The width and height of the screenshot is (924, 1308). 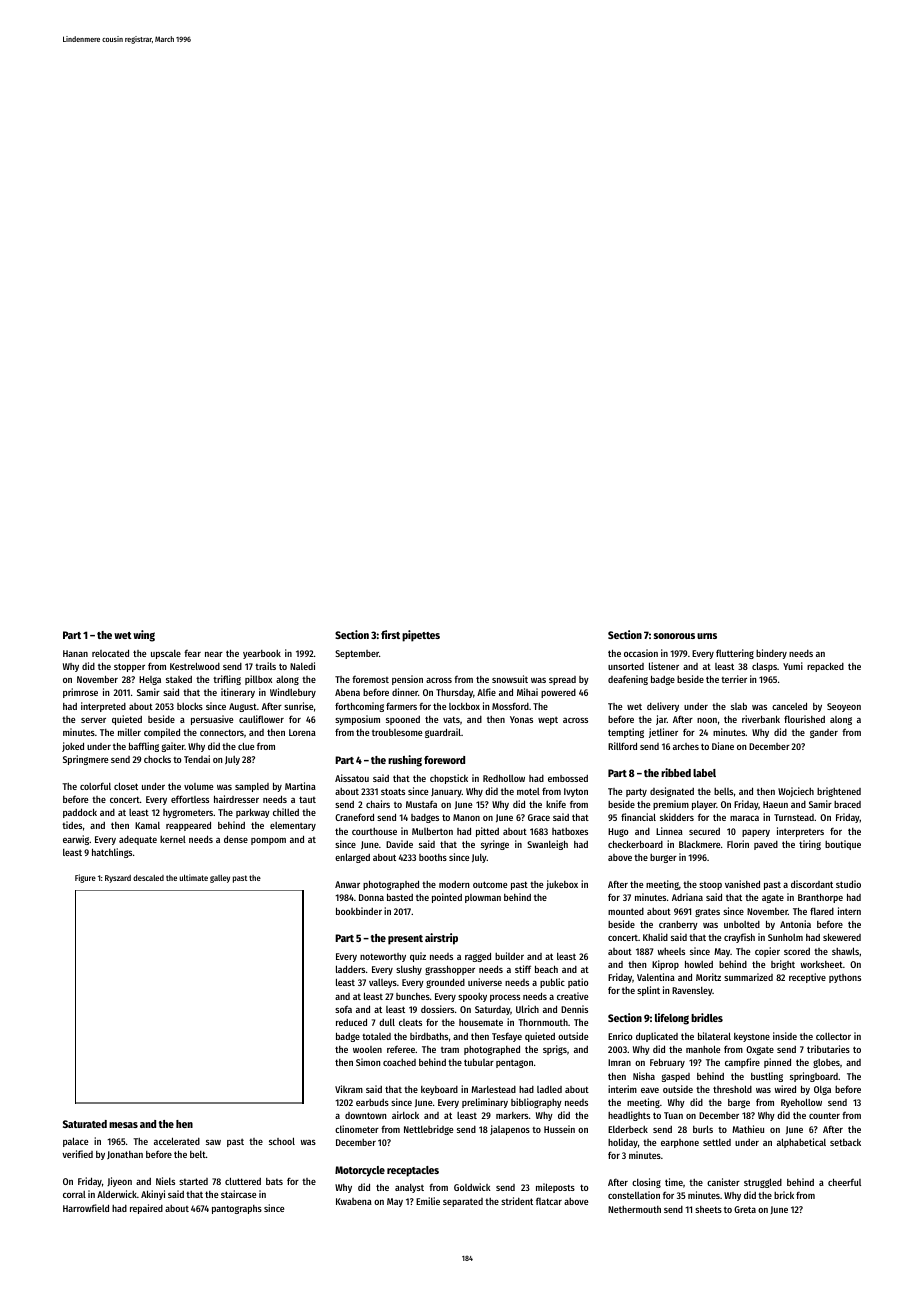 I want to click on galley, so click(x=220, y=879).
